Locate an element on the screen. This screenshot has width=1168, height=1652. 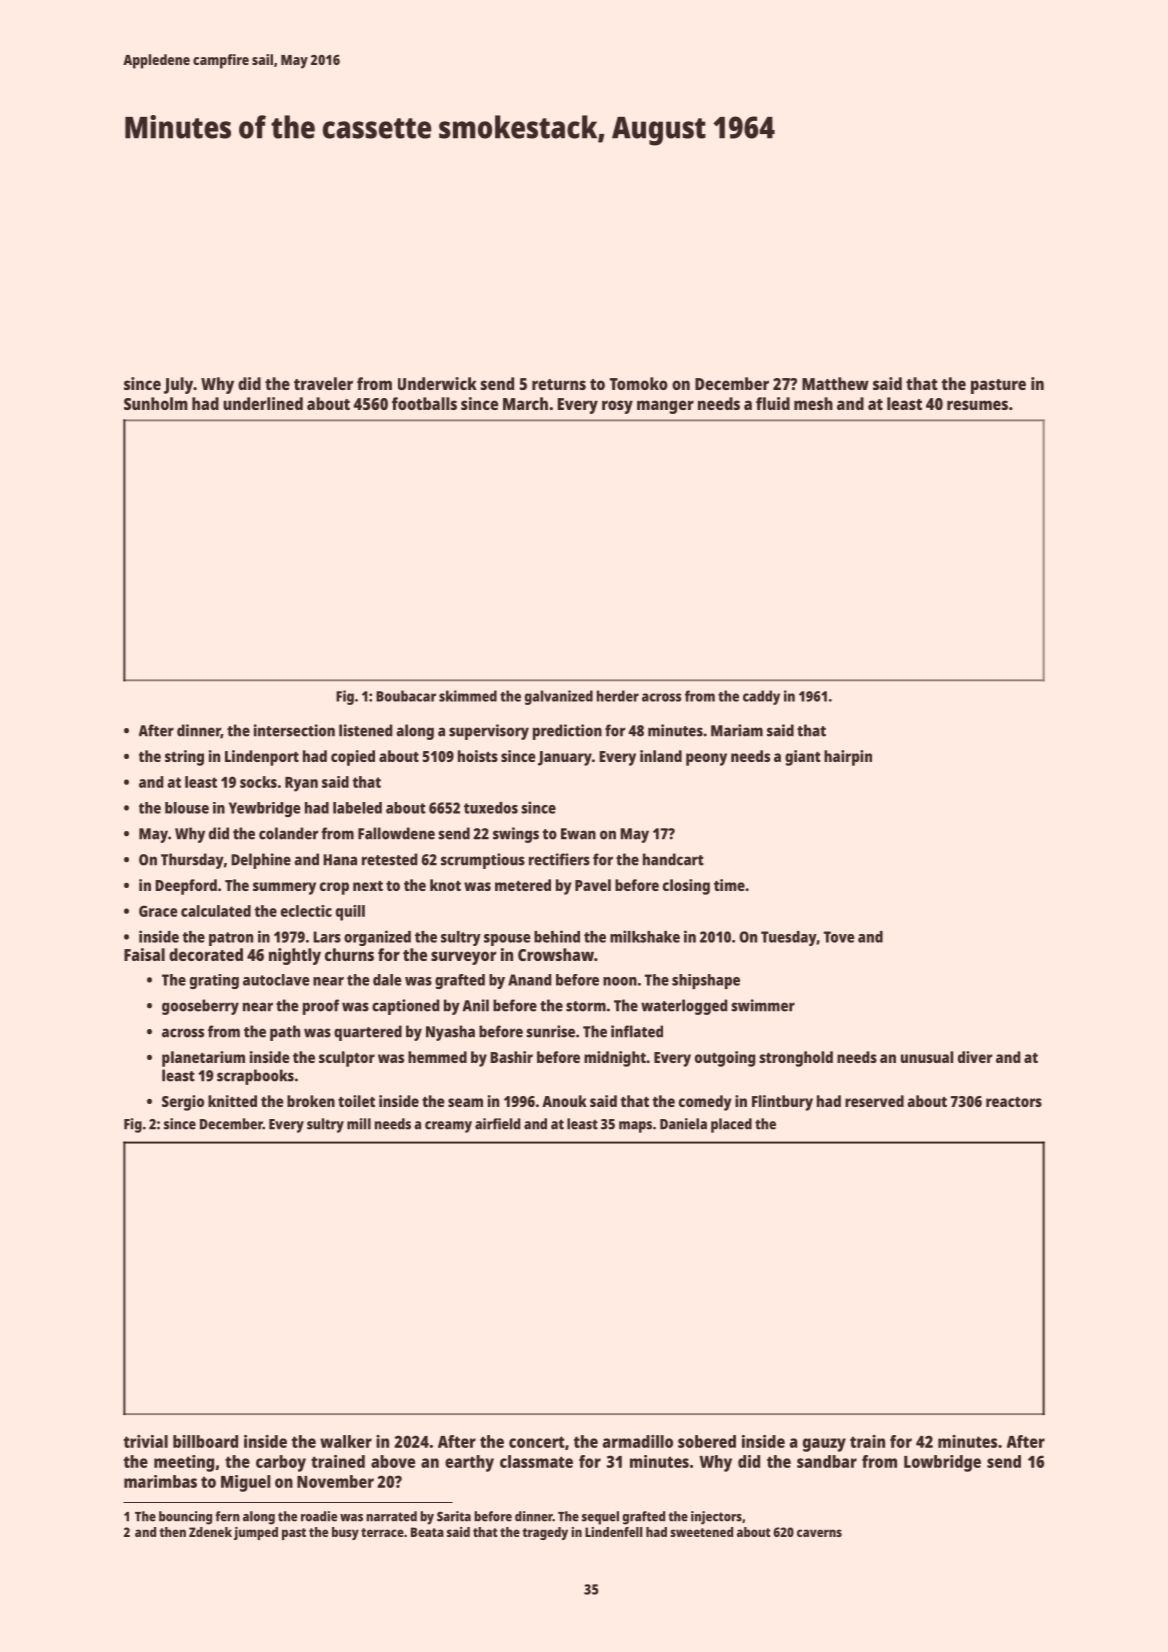
March is located at coordinates (525, 403).
